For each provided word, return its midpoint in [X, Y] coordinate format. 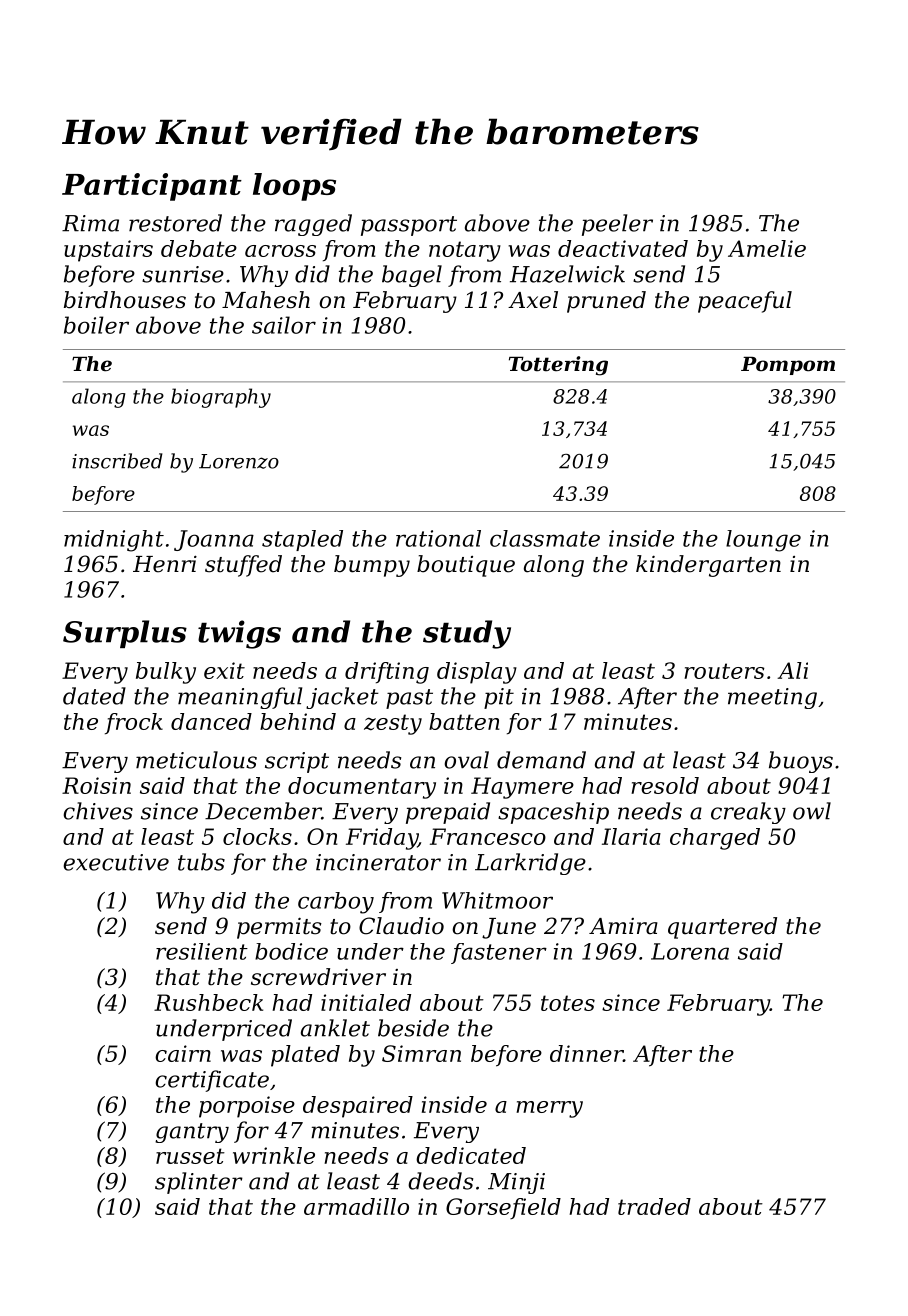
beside [413, 1028]
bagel [412, 276]
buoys [801, 762]
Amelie [767, 248]
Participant [152, 187]
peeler [617, 225]
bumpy [372, 566]
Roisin [96, 785]
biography [221, 398]
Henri [165, 564]
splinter [199, 1183]
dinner [586, 1053]
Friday [382, 839]
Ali [792, 670]
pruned [606, 302]
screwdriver [318, 977]
